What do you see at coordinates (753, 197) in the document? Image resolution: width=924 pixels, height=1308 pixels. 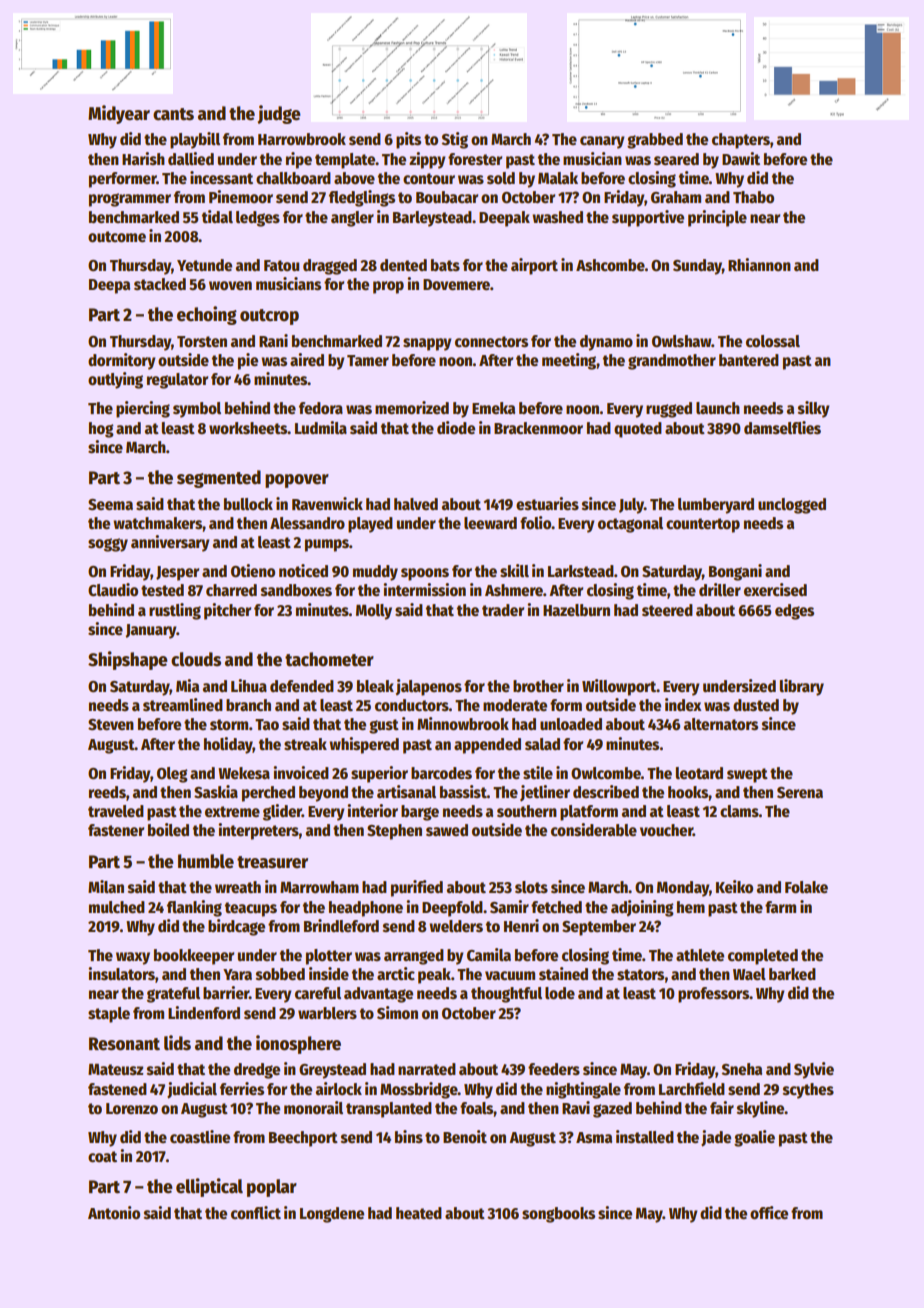 I see `Thabo` at bounding box center [753, 197].
